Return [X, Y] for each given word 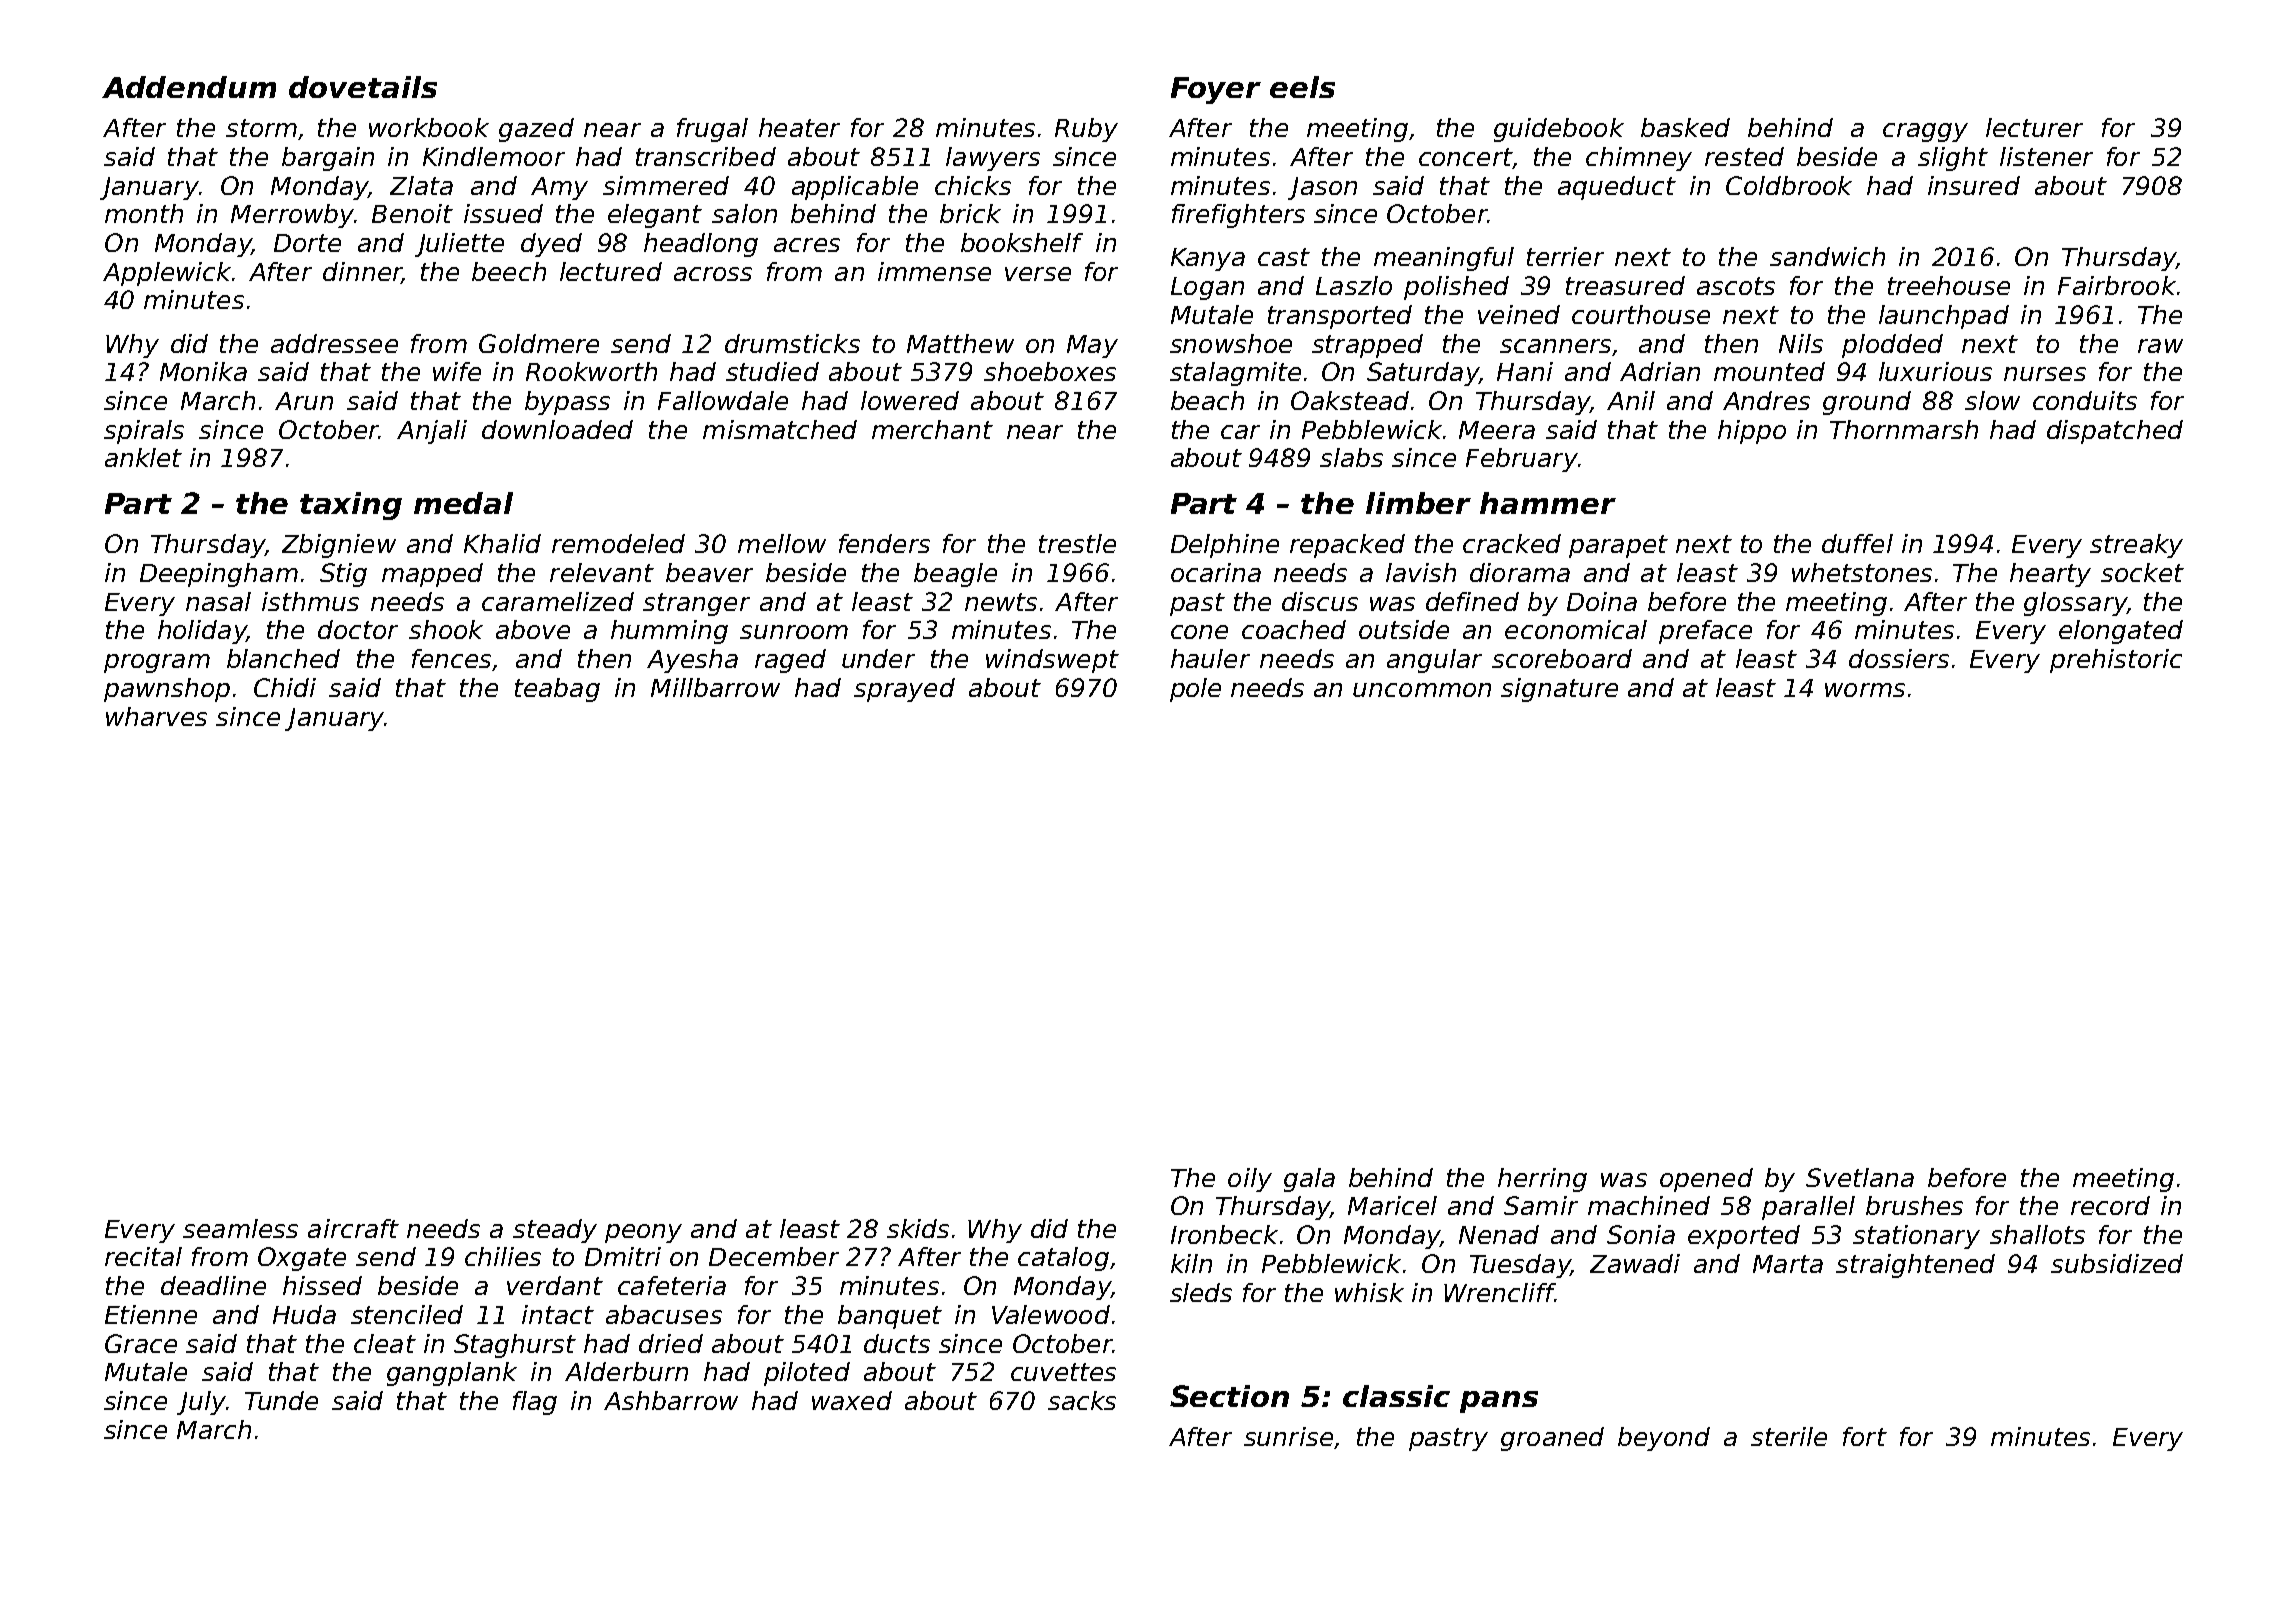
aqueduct [1617, 188]
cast [1284, 257]
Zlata [421, 185]
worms [1865, 690]
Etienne [151, 1314]
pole [1195, 690]
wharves [156, 716]
